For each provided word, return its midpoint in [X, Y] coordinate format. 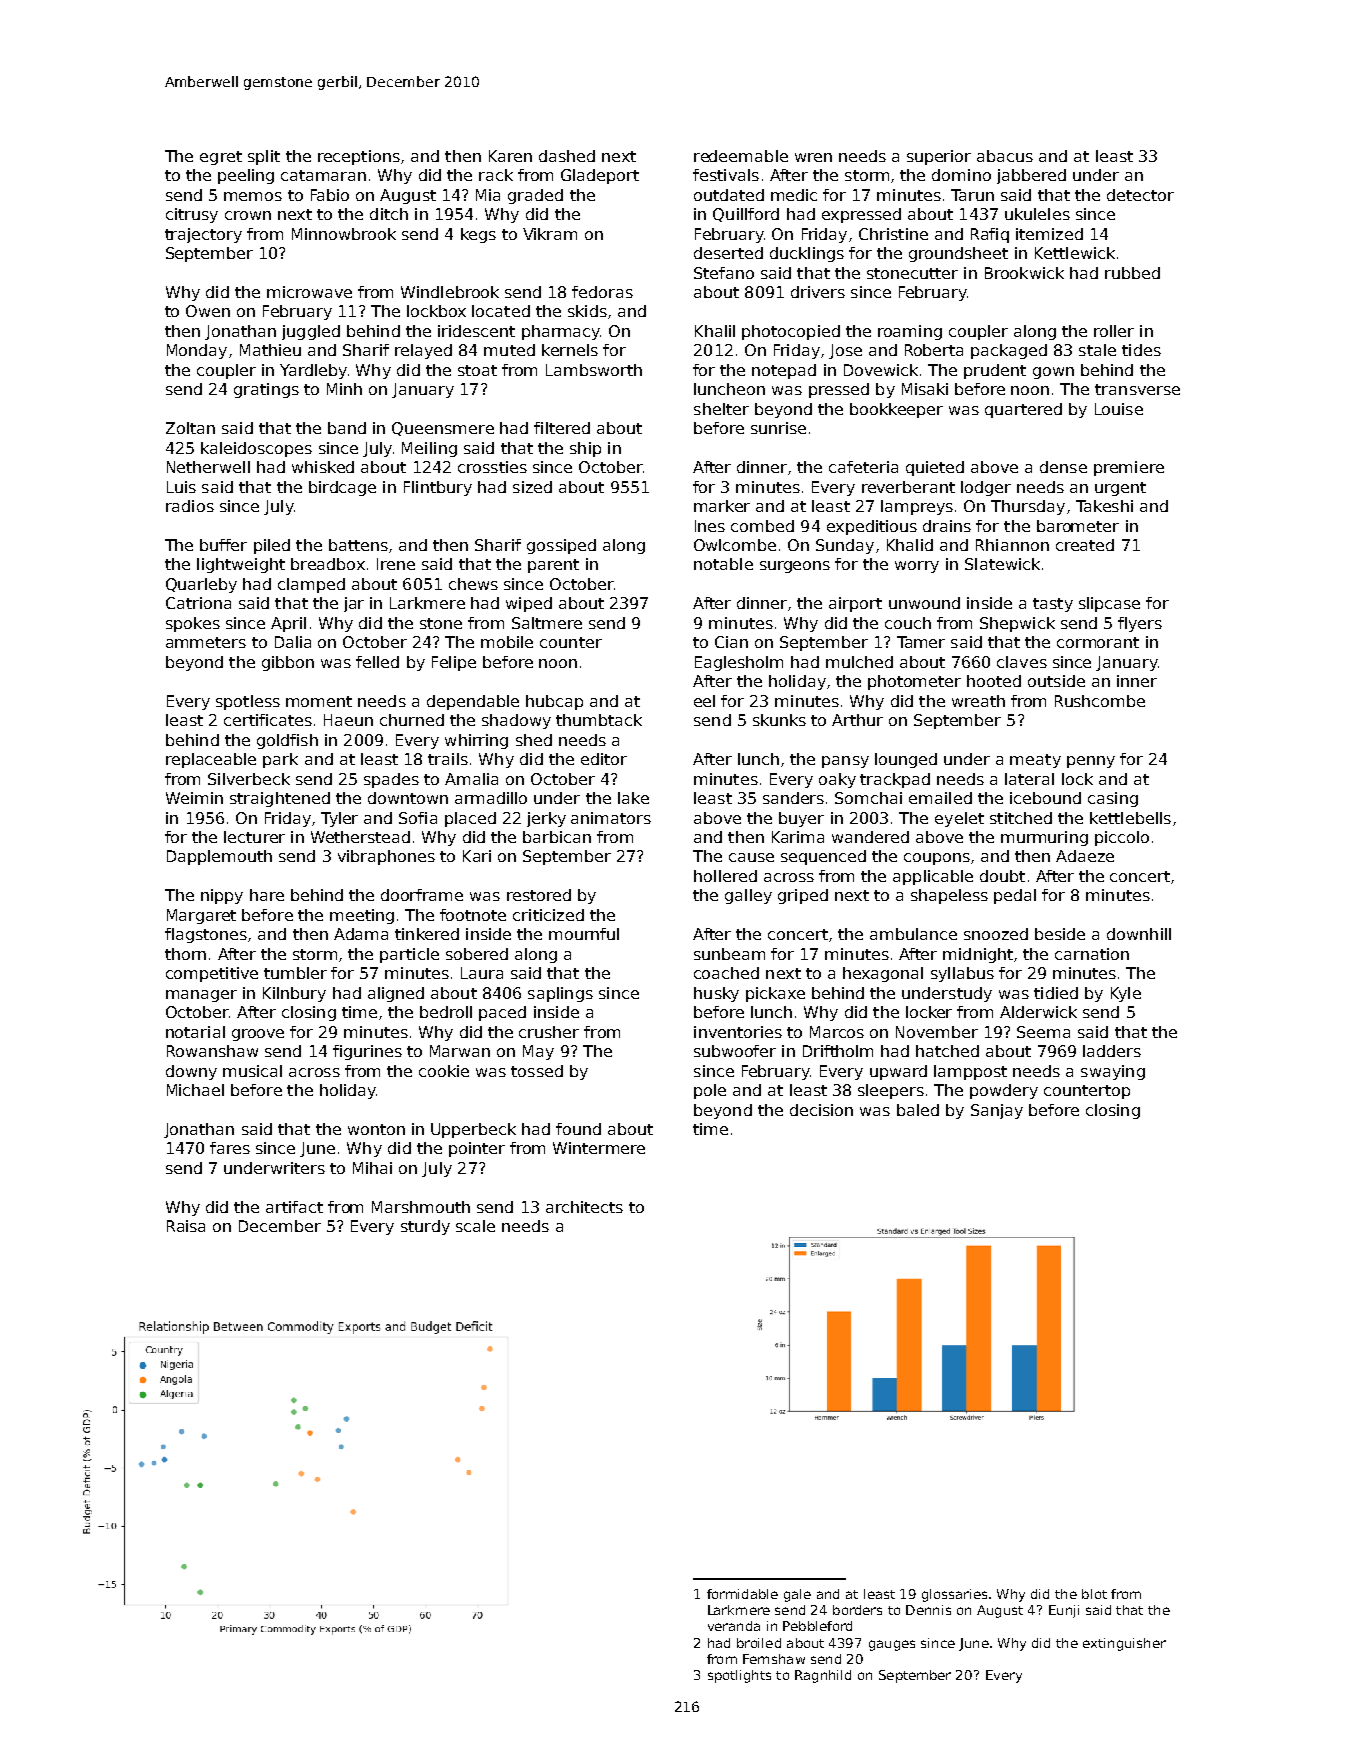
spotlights [739, 1676]
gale [797, 1595]
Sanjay [997, 1111]
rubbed [1132, 273]
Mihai [372, 1168]
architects [584, 1207]
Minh [344, 389]
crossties [492, 467]
